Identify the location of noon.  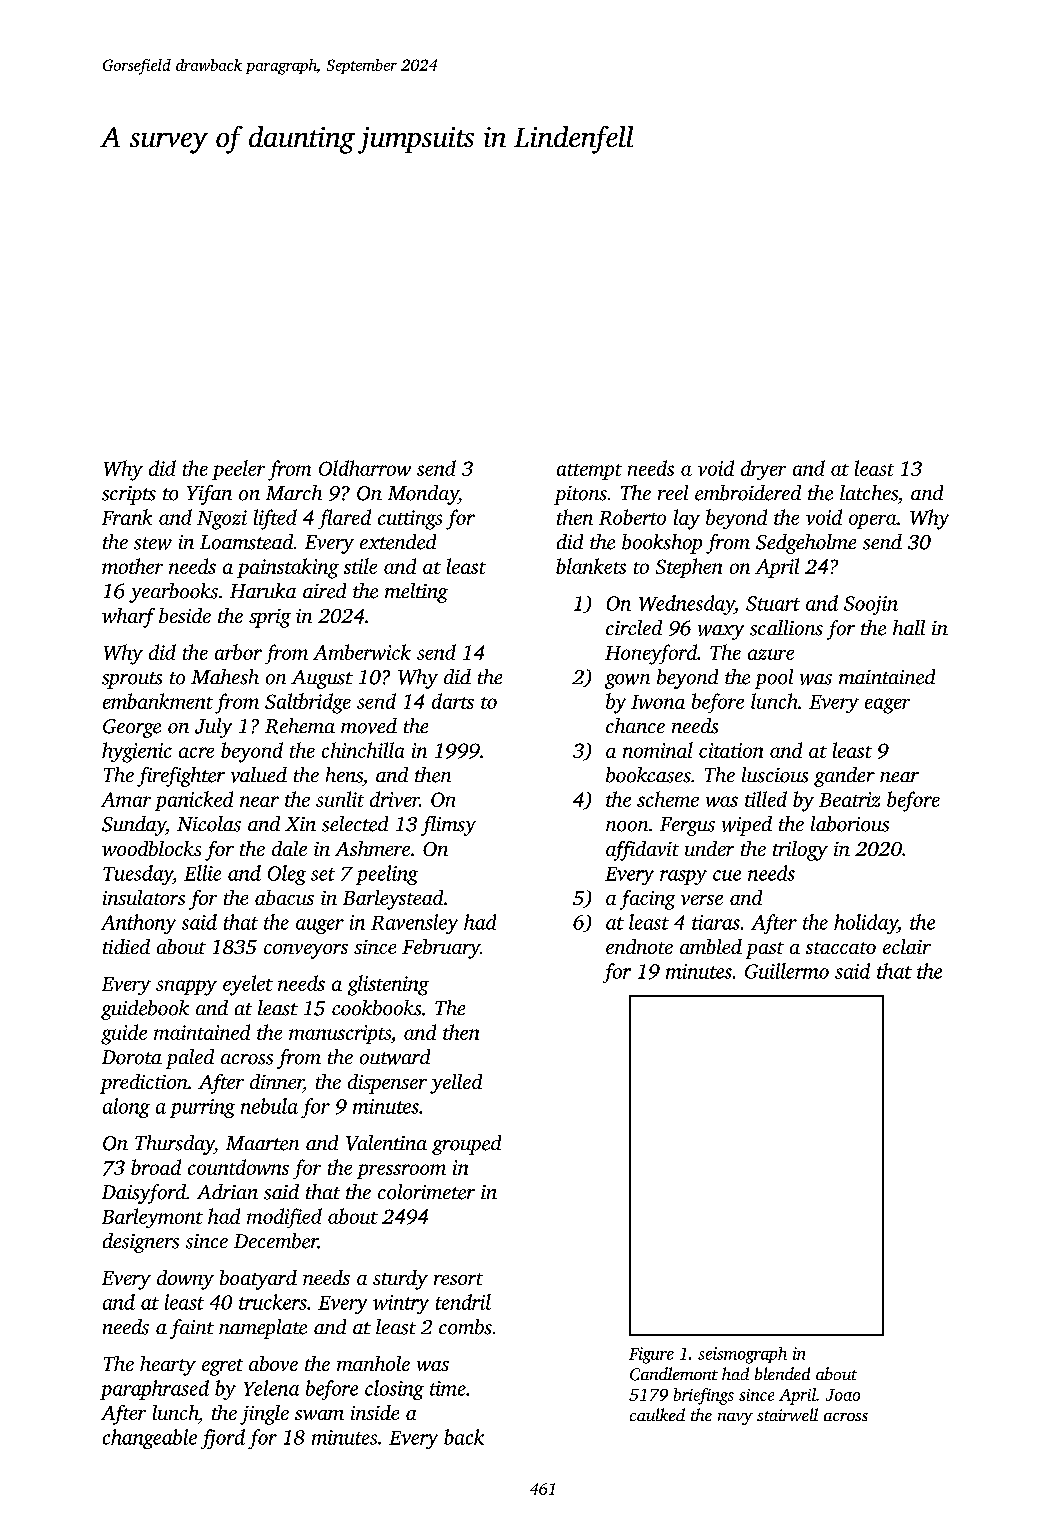
(627, 826).
